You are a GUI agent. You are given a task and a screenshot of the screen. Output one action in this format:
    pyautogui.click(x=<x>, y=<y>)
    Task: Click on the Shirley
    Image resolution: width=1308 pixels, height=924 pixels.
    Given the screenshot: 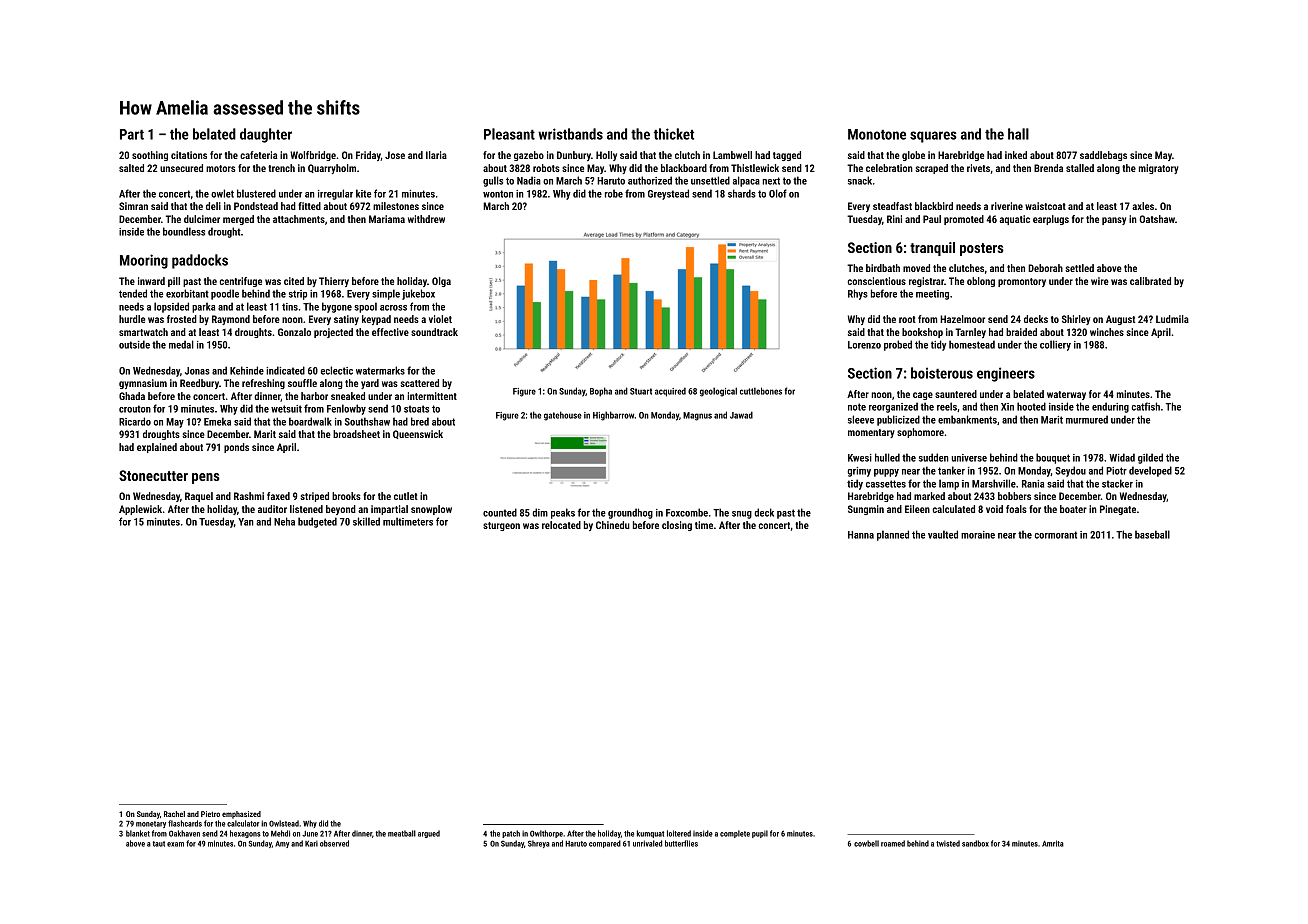 What is the action you would take?
    pyautogui.click(x=1076, y=320)
